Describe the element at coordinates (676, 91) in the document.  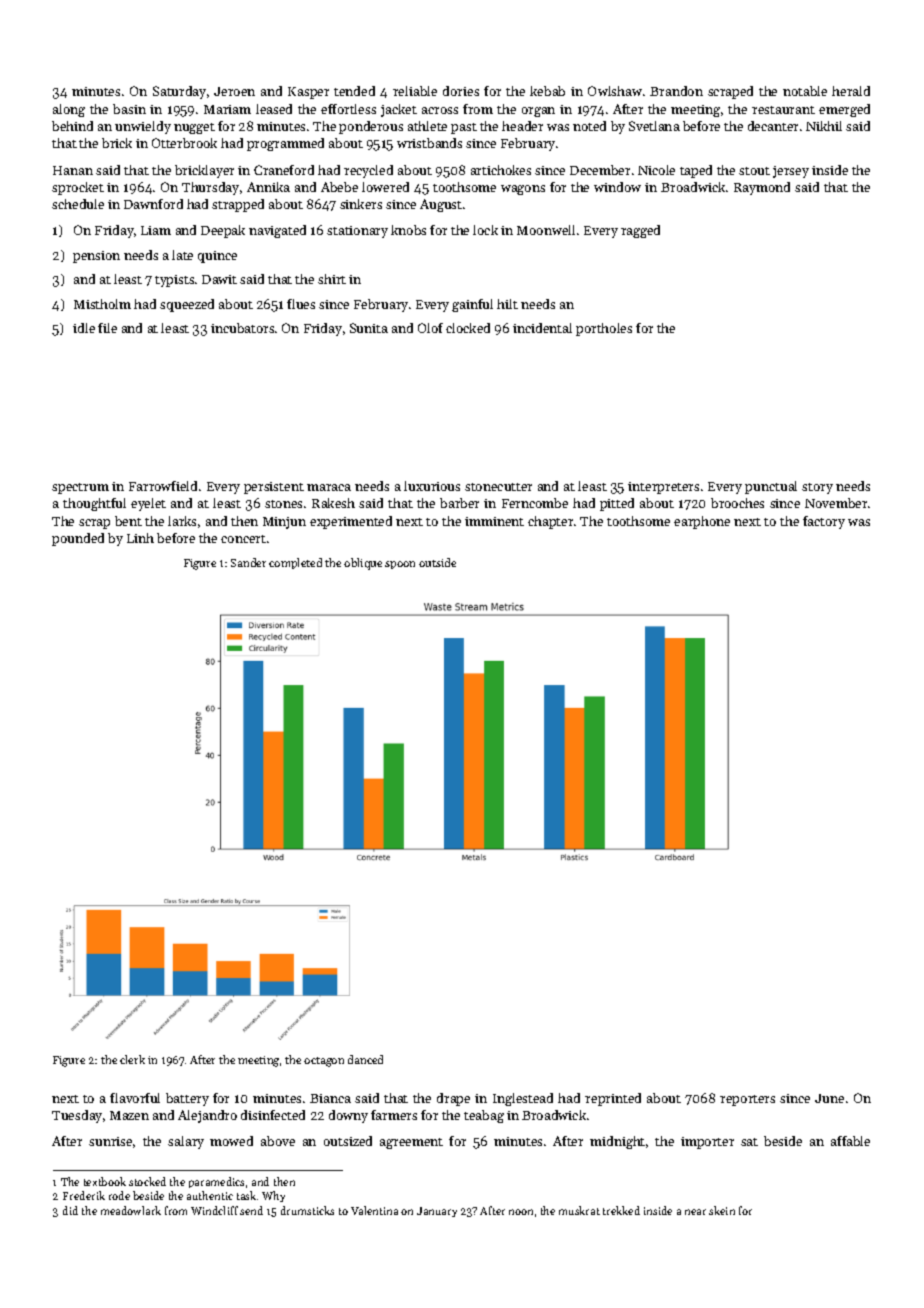
I see `Brandon` at that location.
